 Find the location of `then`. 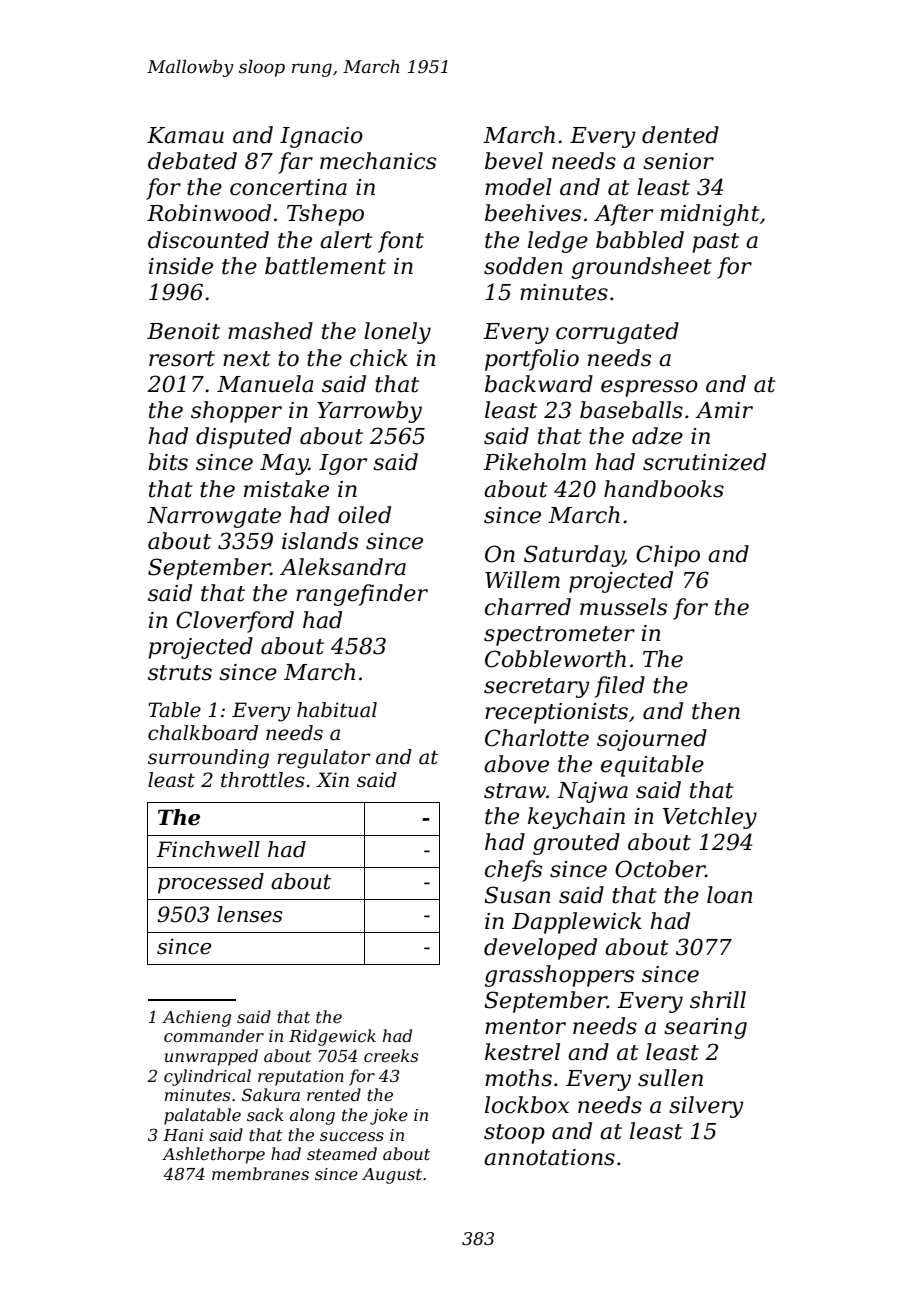

then is located at coordinates (716, 711).
